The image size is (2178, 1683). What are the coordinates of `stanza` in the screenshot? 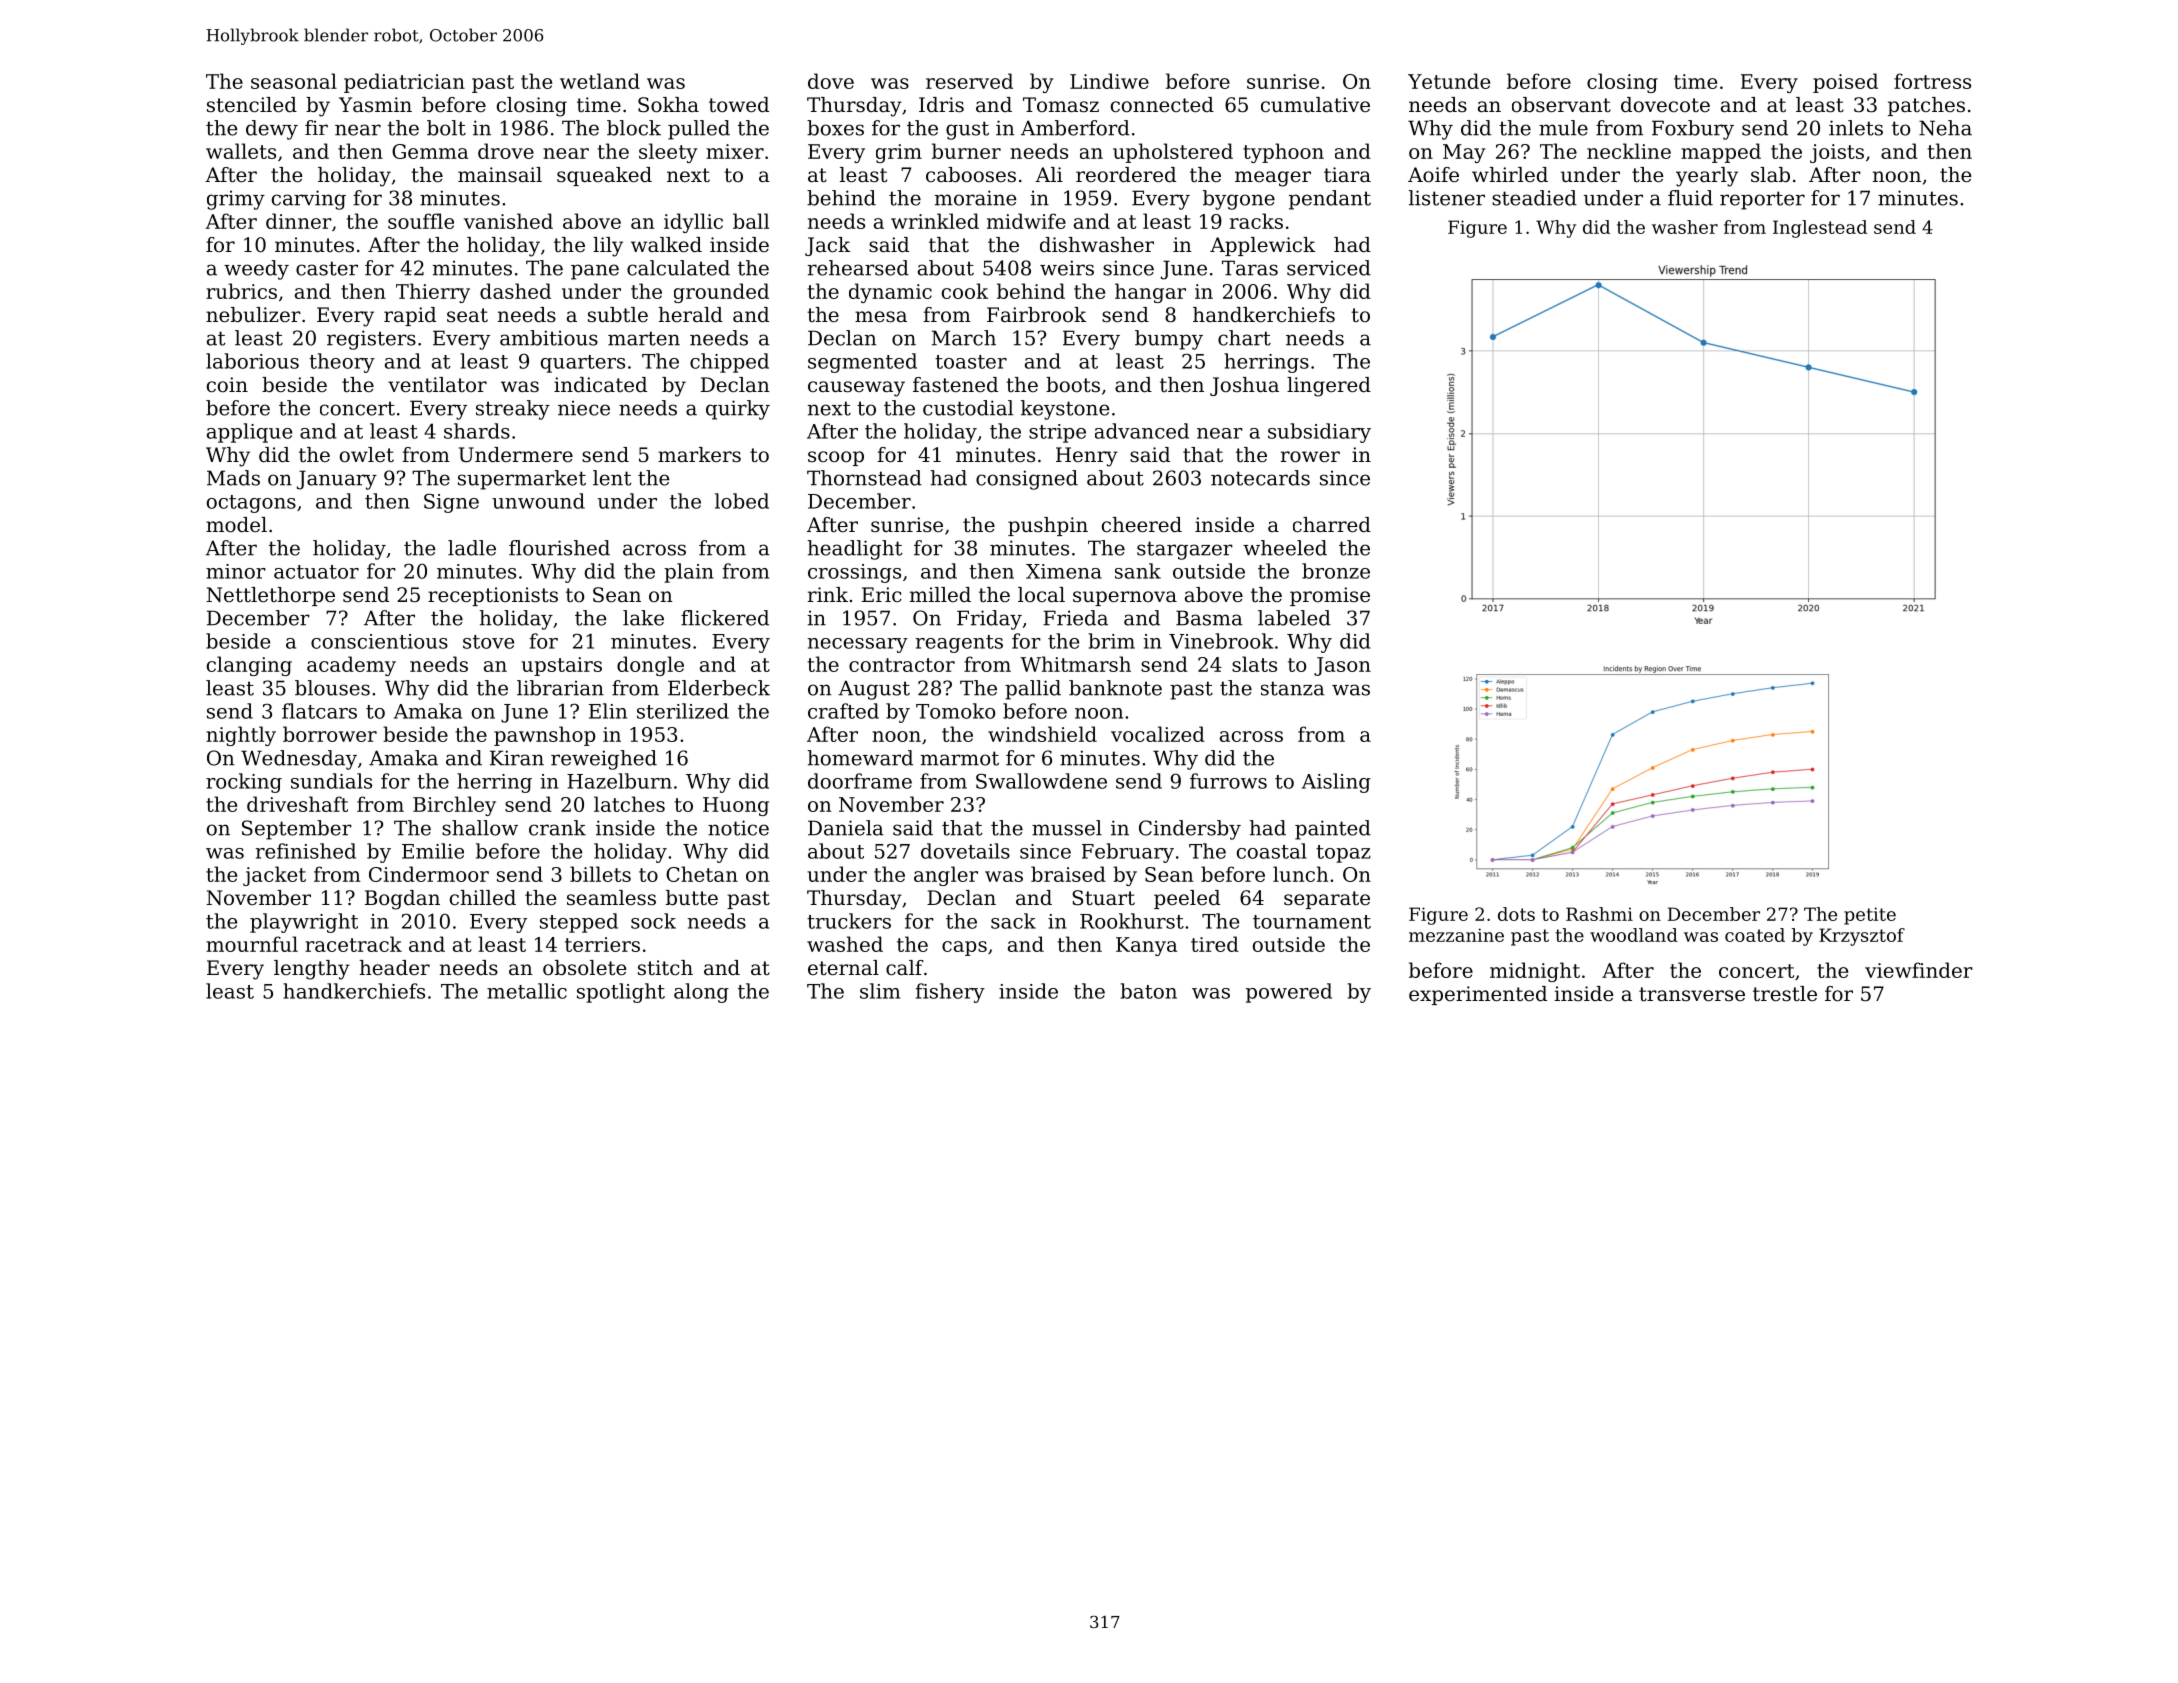 It's located at (1293, 688).
